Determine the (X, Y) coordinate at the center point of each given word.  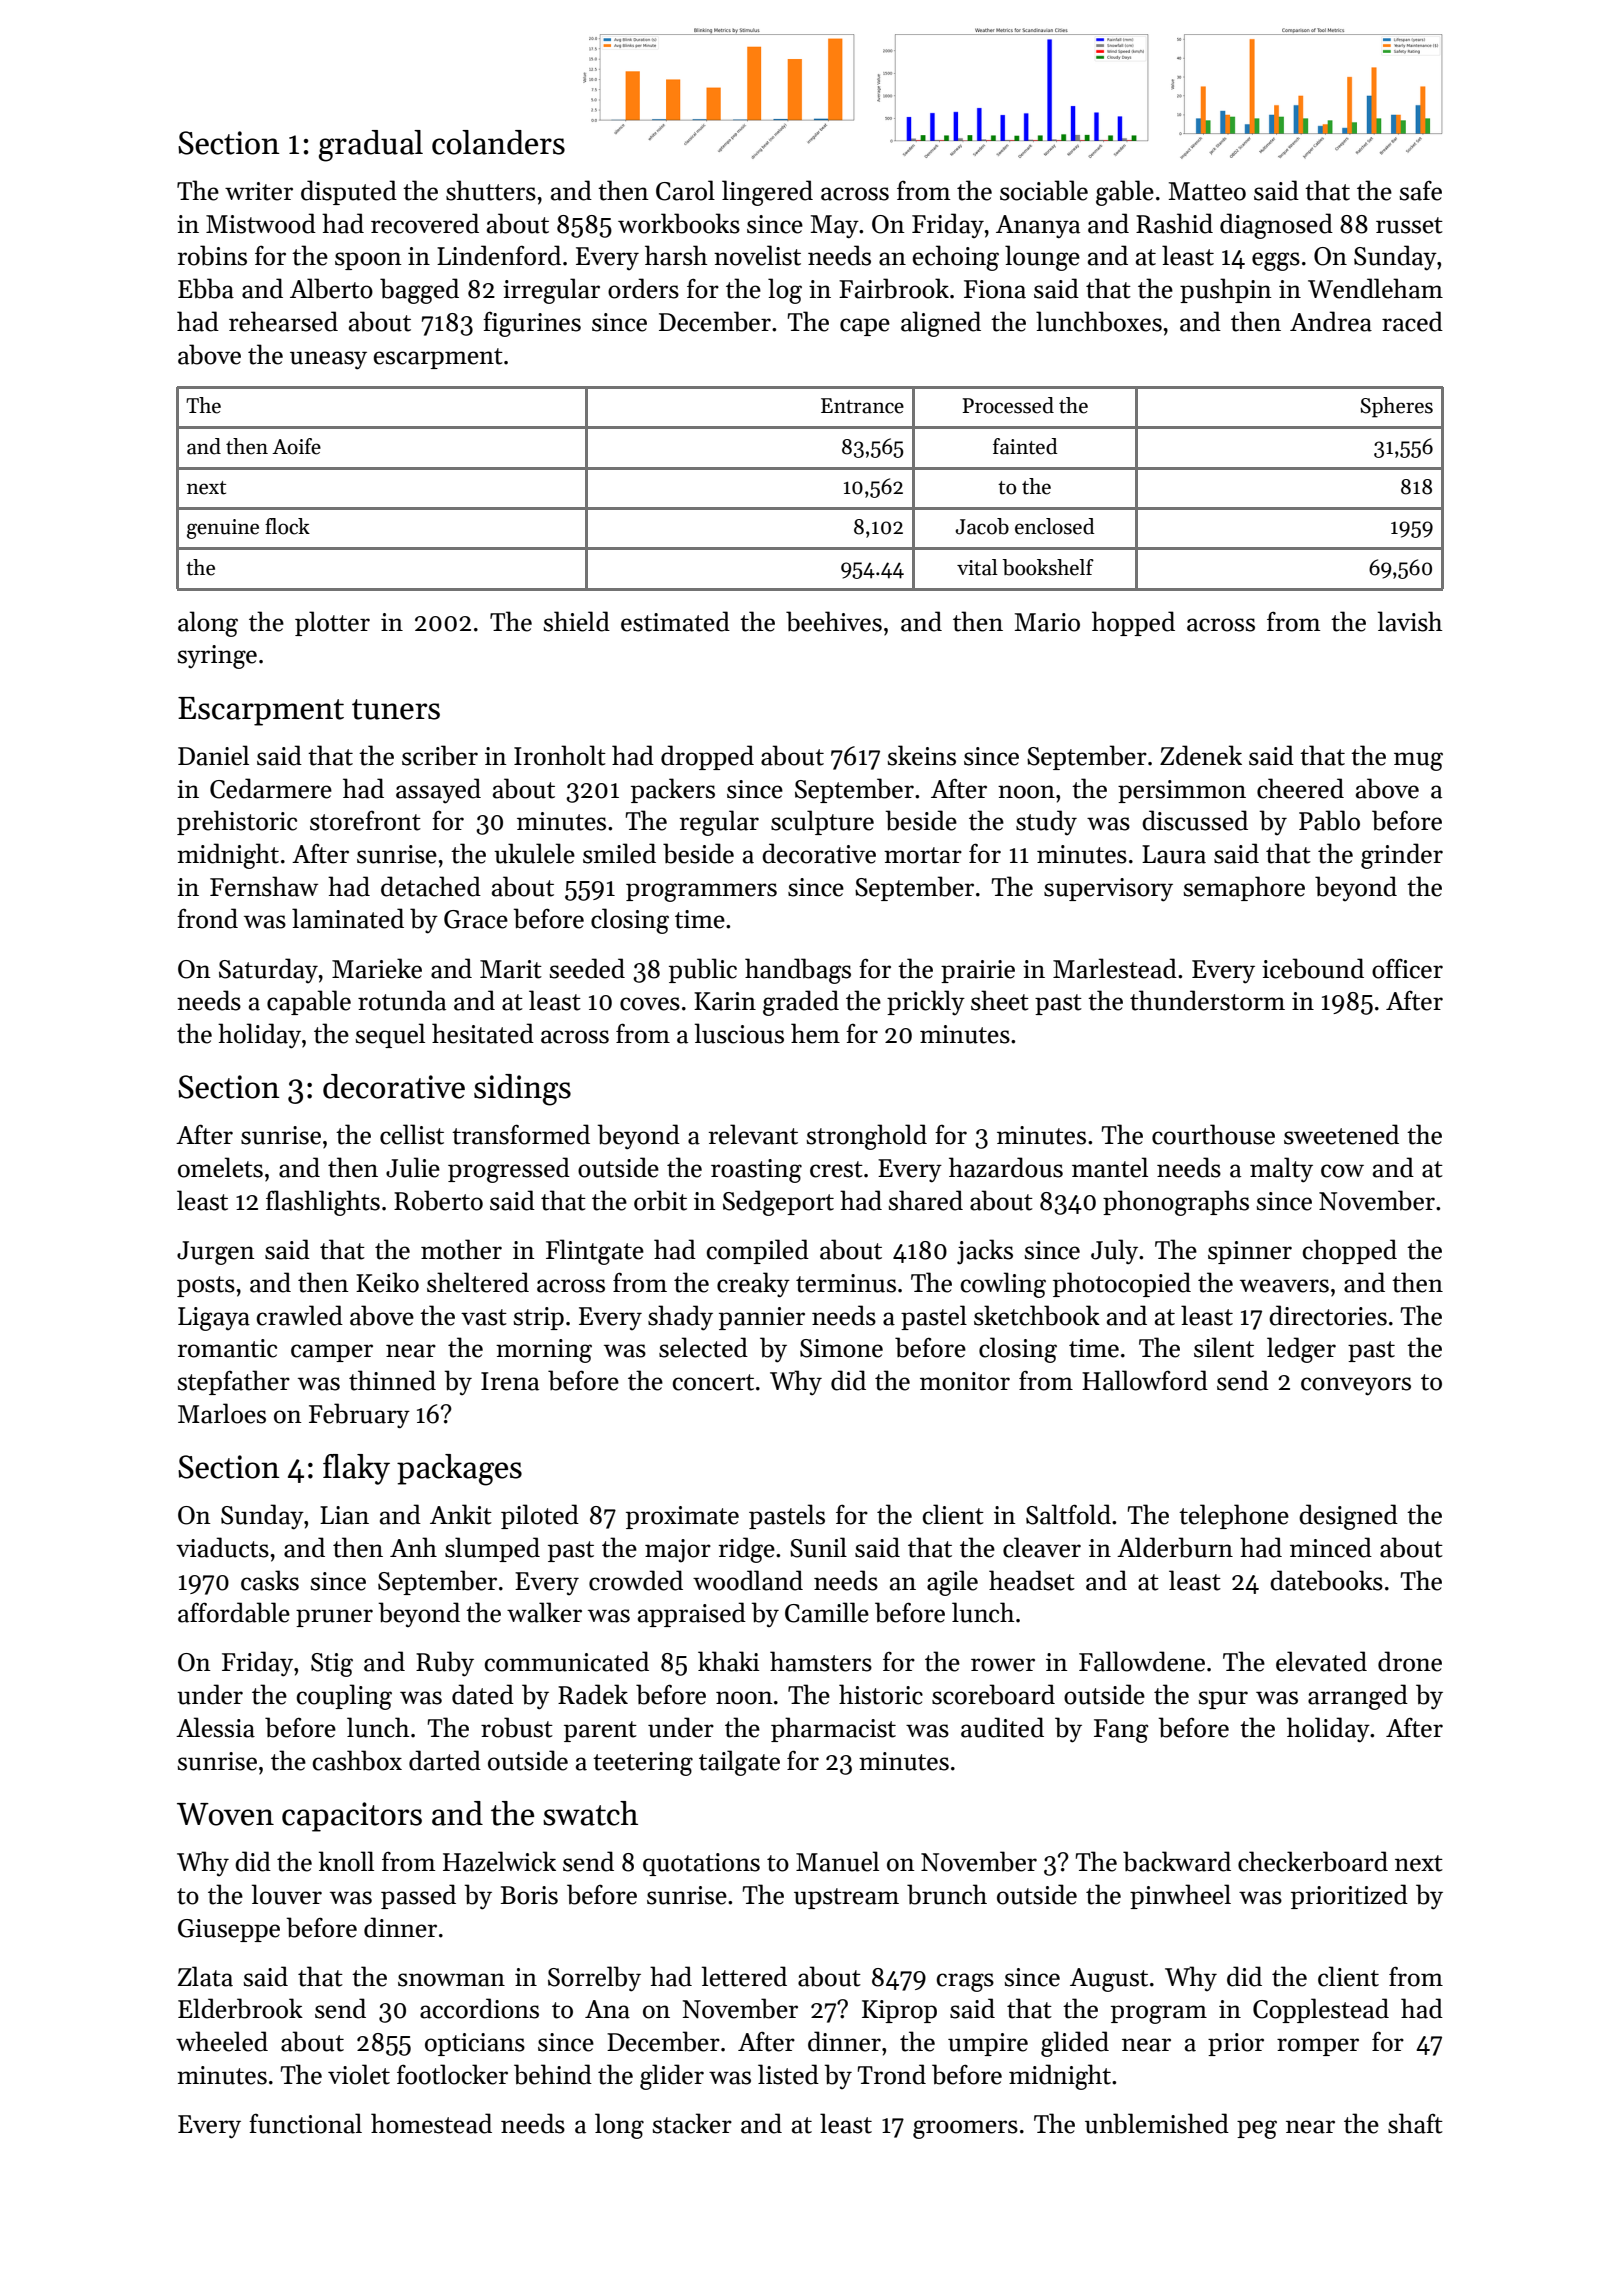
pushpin (1226, 290)
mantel (1110, 1167)
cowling (1003, 1285)
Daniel (213, 755)
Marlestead (1115, 968)
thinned (392, 1380)
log (785, 291)
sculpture (822, 822)
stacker (692, 2123)
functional (305, 2123)
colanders (498, 142)
